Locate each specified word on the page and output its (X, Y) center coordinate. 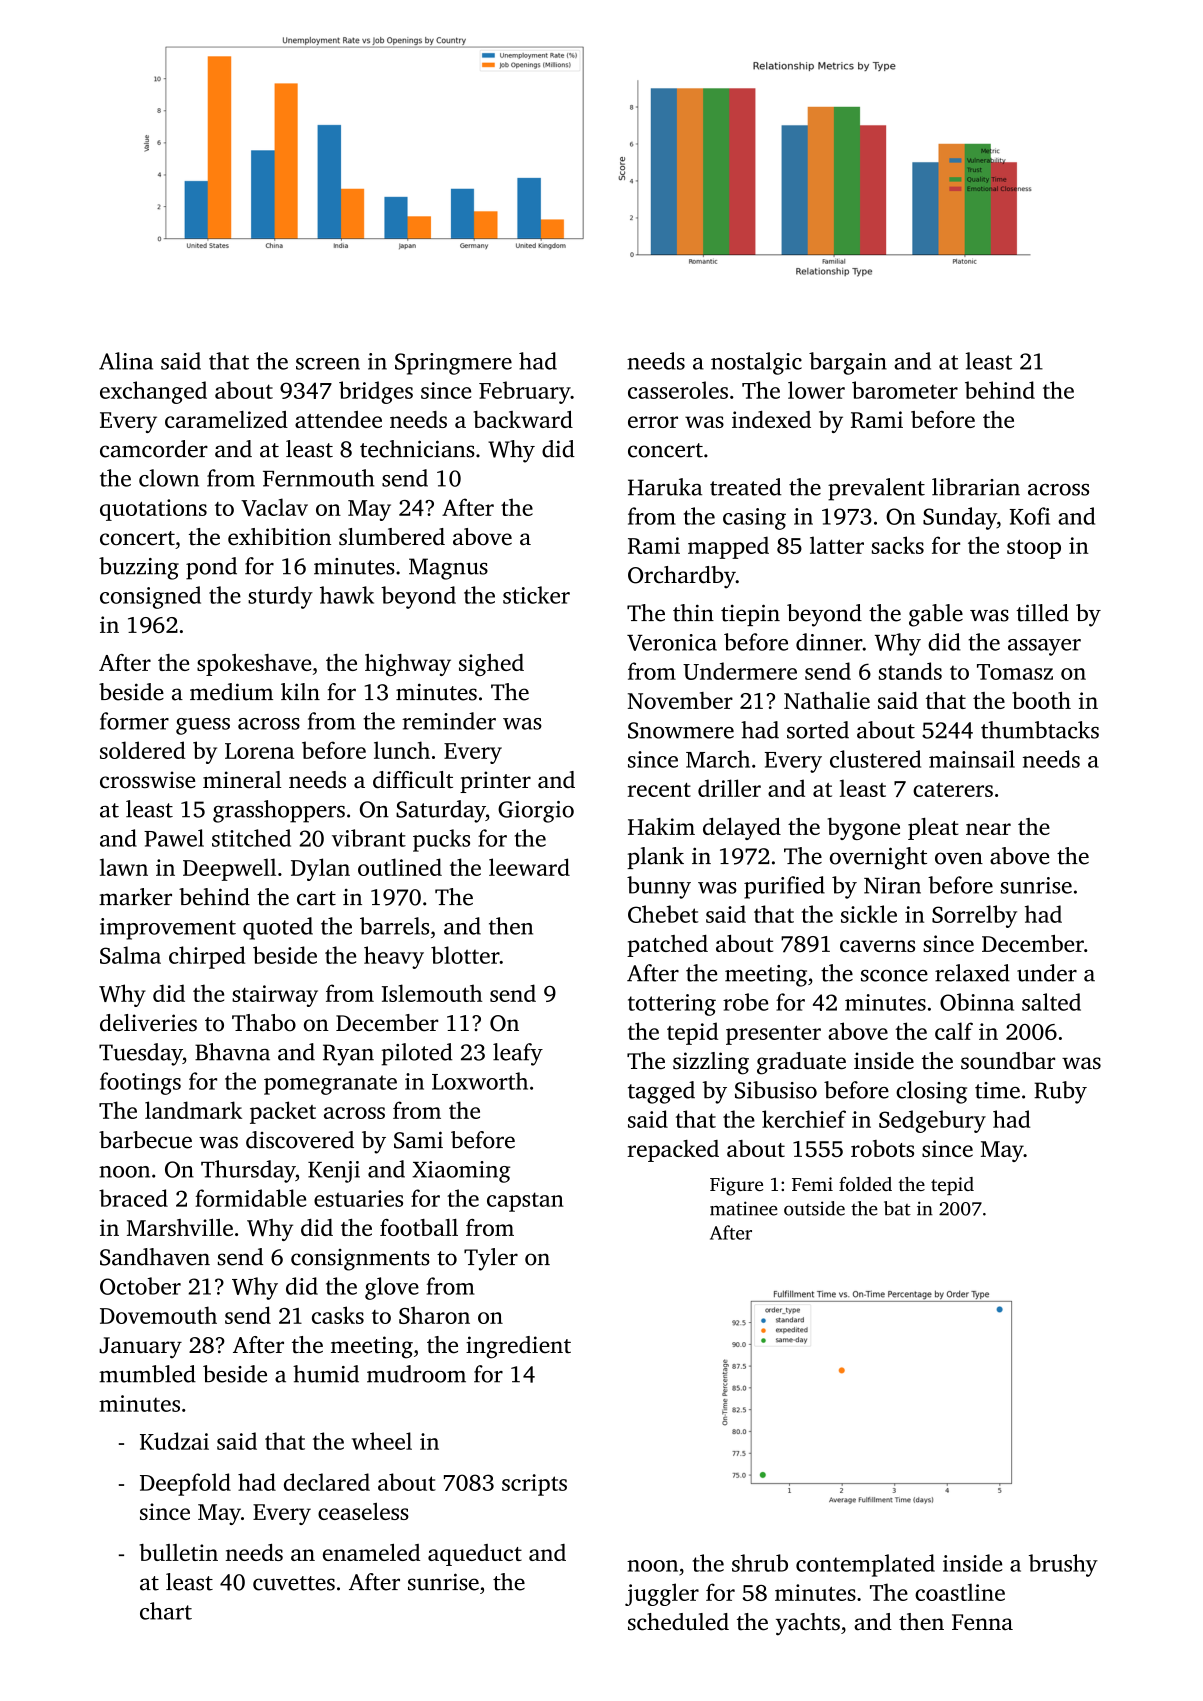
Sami (418, 1140)
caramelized (226, 419)
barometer (905, 390)
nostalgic (756, 363)
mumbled (147, 1374)
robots (882, 1148)
